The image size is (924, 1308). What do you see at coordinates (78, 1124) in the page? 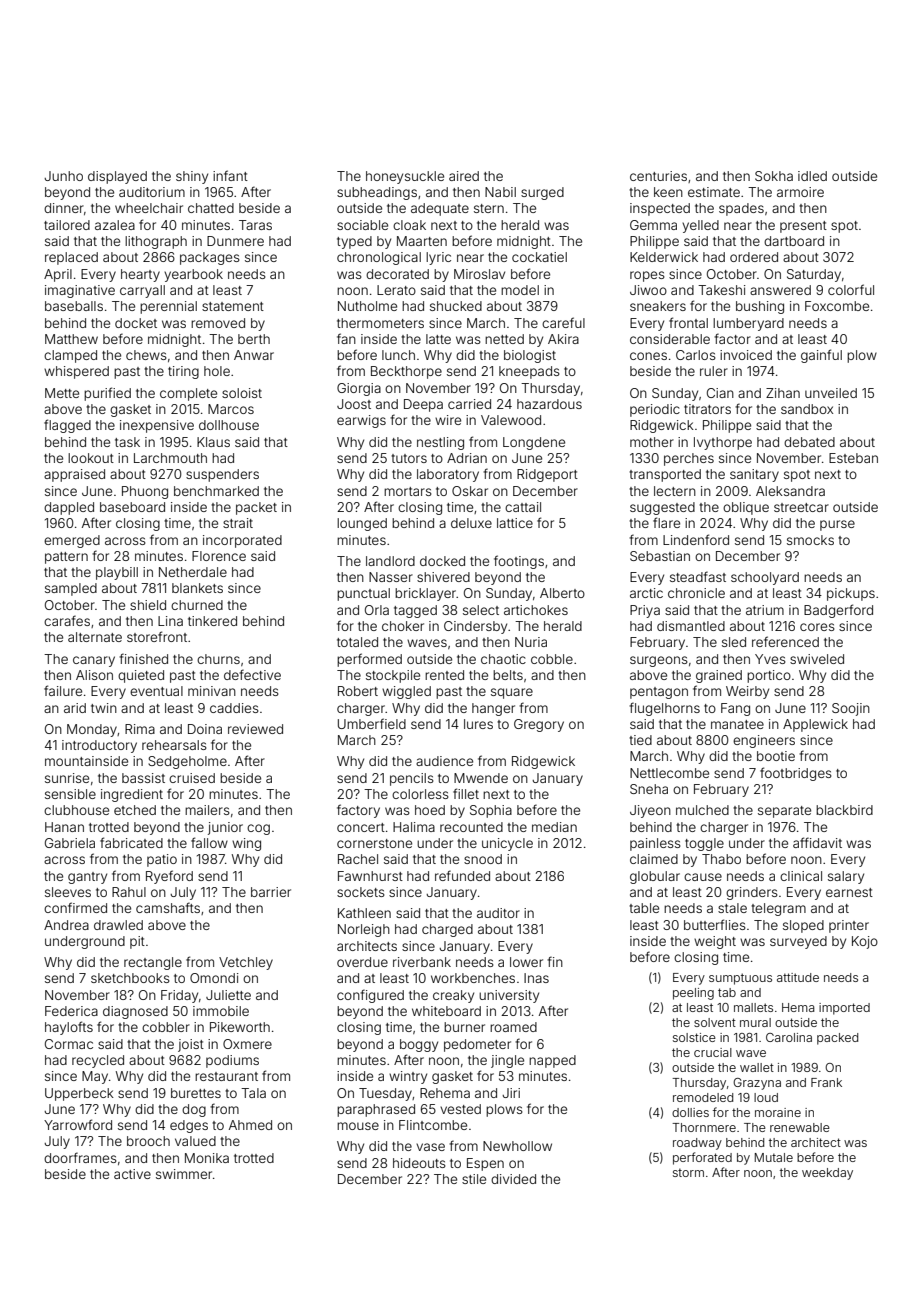
I see `Yarrowford` at bounding box center [78, 1124].
